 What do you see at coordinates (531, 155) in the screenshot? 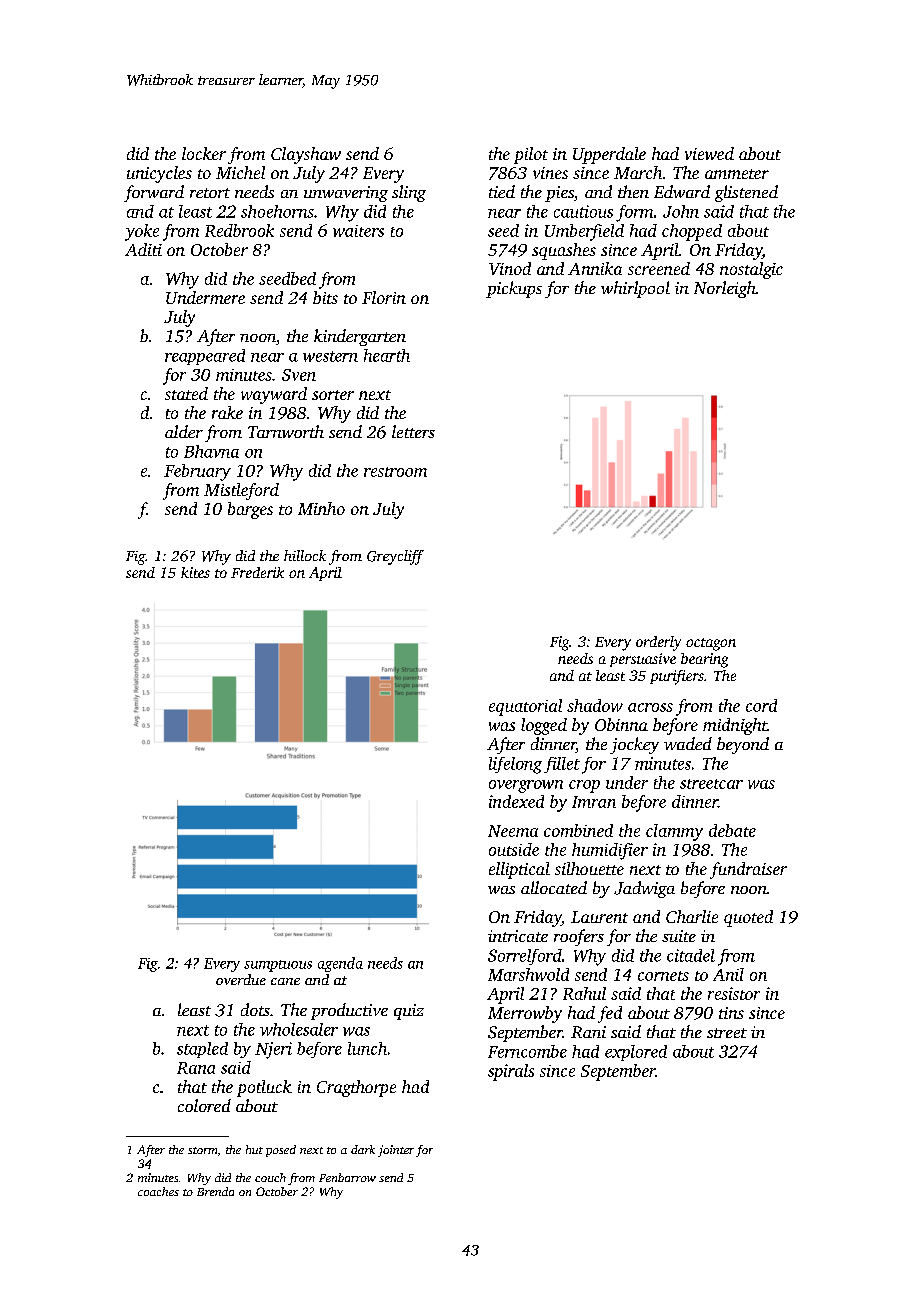
I see `pilot` at bounding box center [531, 155].
